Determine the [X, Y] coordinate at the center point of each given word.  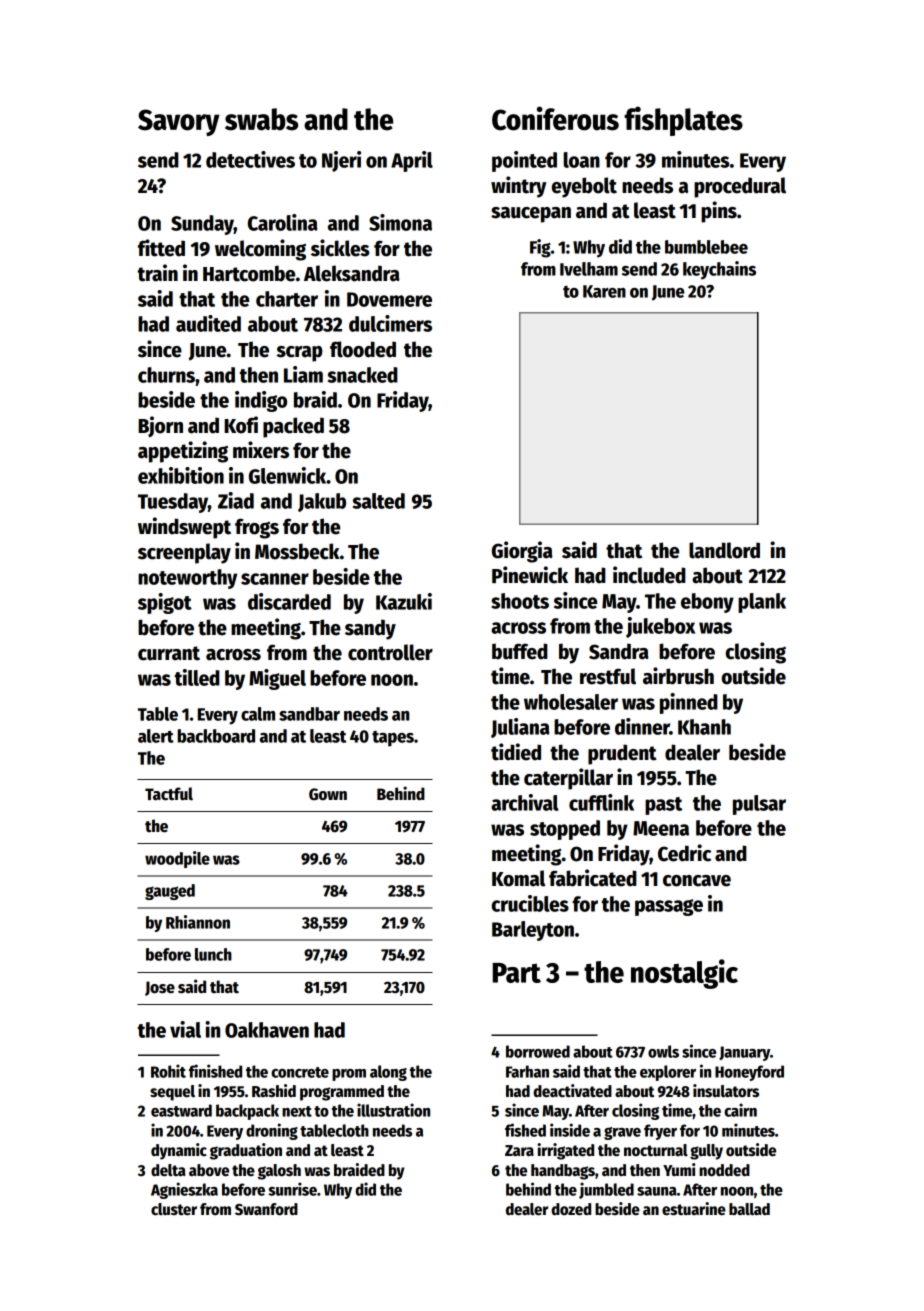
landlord [724, 550]
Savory [179, 122]
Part [517, 973]
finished [215, 1071]
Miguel [277, 679]
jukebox [660, 627]
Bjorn [160, 427]
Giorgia [522, 552]
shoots [520, 601]
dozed [571, 1209]
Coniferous [555, 118]
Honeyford [749, 1073]
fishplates [683, 121]
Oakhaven [267, 1030]
